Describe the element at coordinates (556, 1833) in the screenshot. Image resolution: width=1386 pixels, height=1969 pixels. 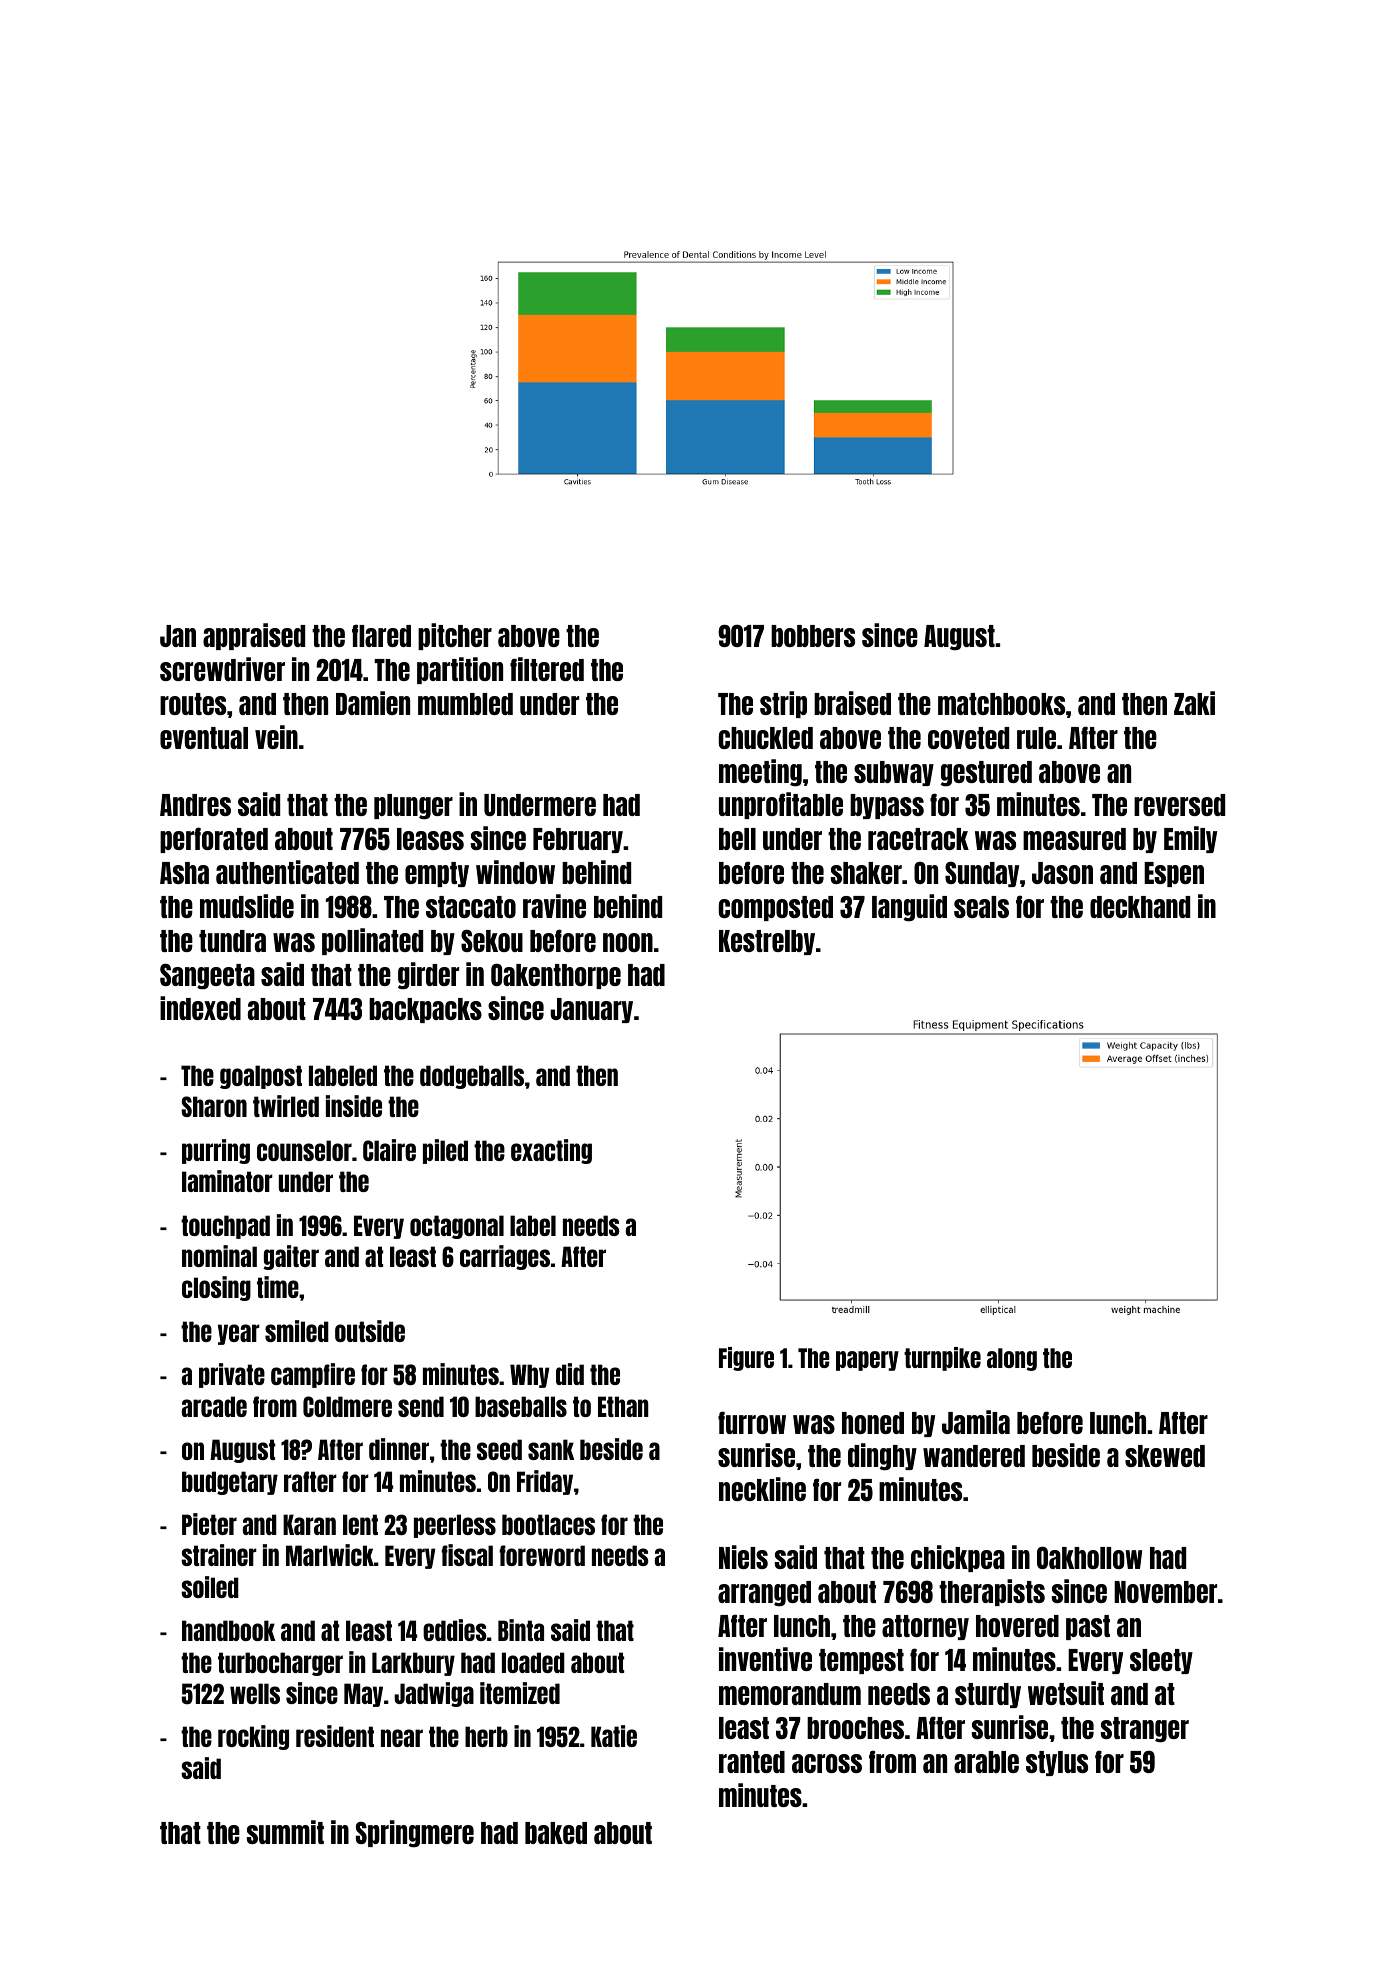
I see `baked` at that location.
